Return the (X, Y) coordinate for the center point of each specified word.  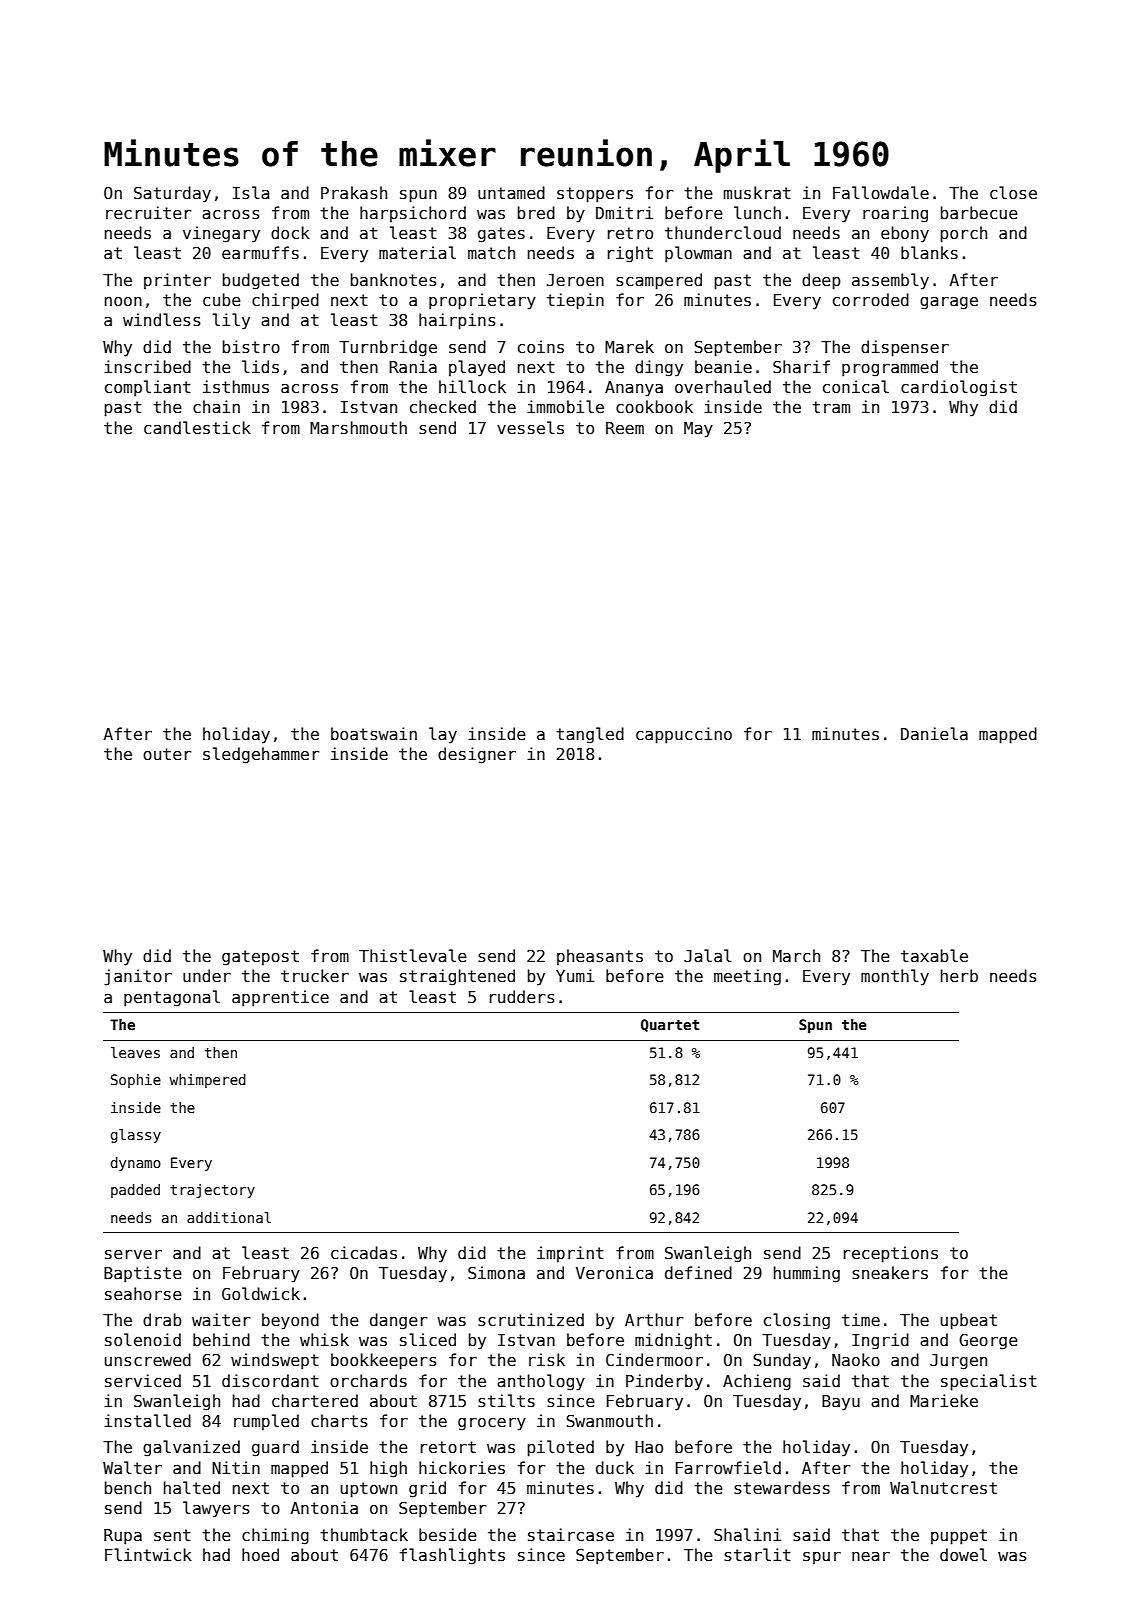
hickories (462, 1468)
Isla (251, 193)
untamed (511, 192)
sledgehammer (261, 755)
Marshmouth (358, 427)
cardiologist (959, 388)
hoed (260, 1554)
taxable (934, 955)
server (133, 1254)
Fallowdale (881, 192)
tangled (590, 735)
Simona (496, 1272)
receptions (891, 1254)
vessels (530, 428)
